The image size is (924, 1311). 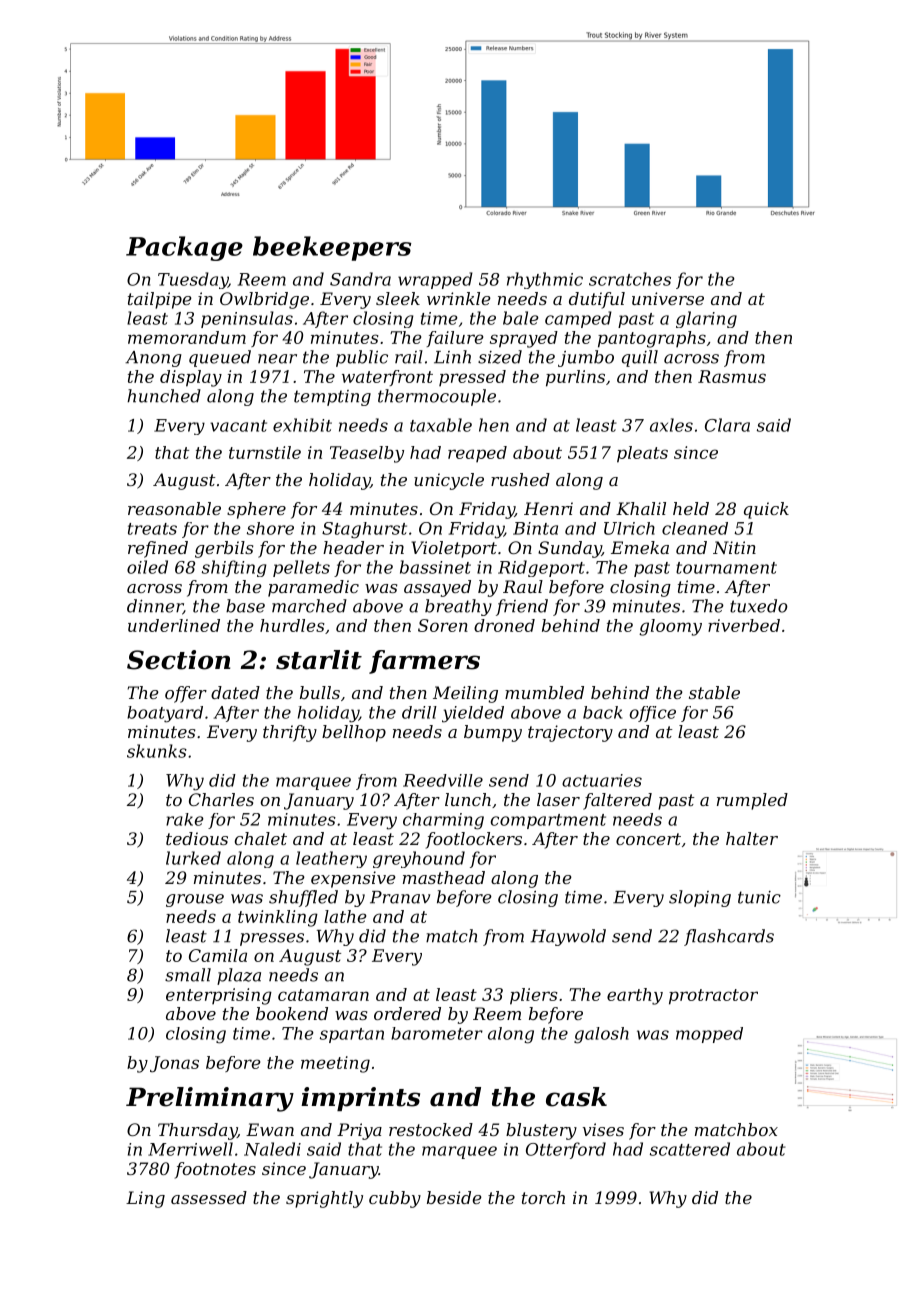 I want to click on Nitin, so click(x=734, y=547).
